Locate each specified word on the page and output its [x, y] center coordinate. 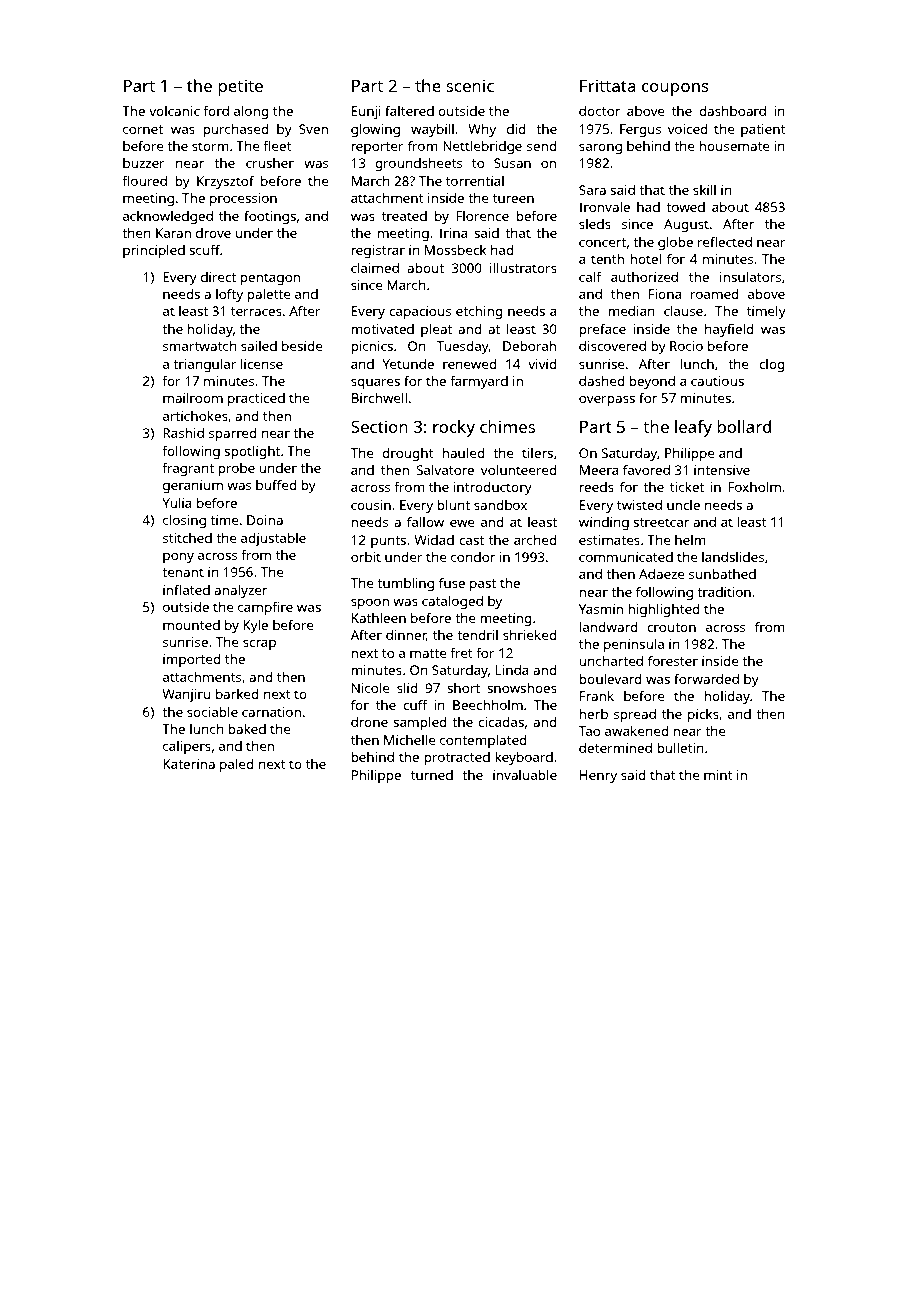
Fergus [640, 130]
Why [482, 130]
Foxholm [754, 487]
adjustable [273, 539]
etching [479, 312]
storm [210, 146]
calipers [187, 747]
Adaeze [662, 574]
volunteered [518, 470]
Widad [434, 540]
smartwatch [200, 346]
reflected [725, 241]
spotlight [252, 452]
